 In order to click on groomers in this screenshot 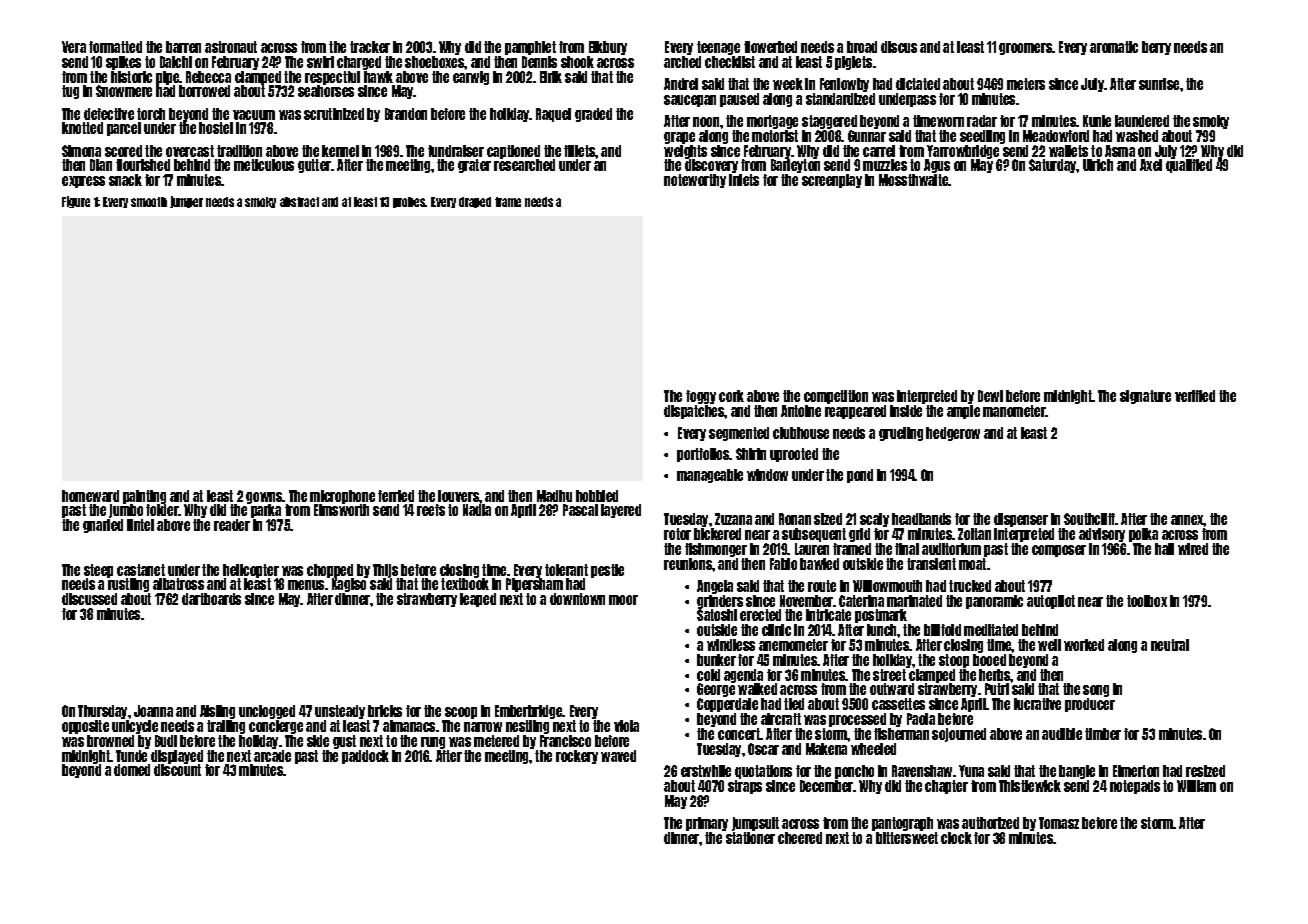, I will do `click(1025, 49)`.
